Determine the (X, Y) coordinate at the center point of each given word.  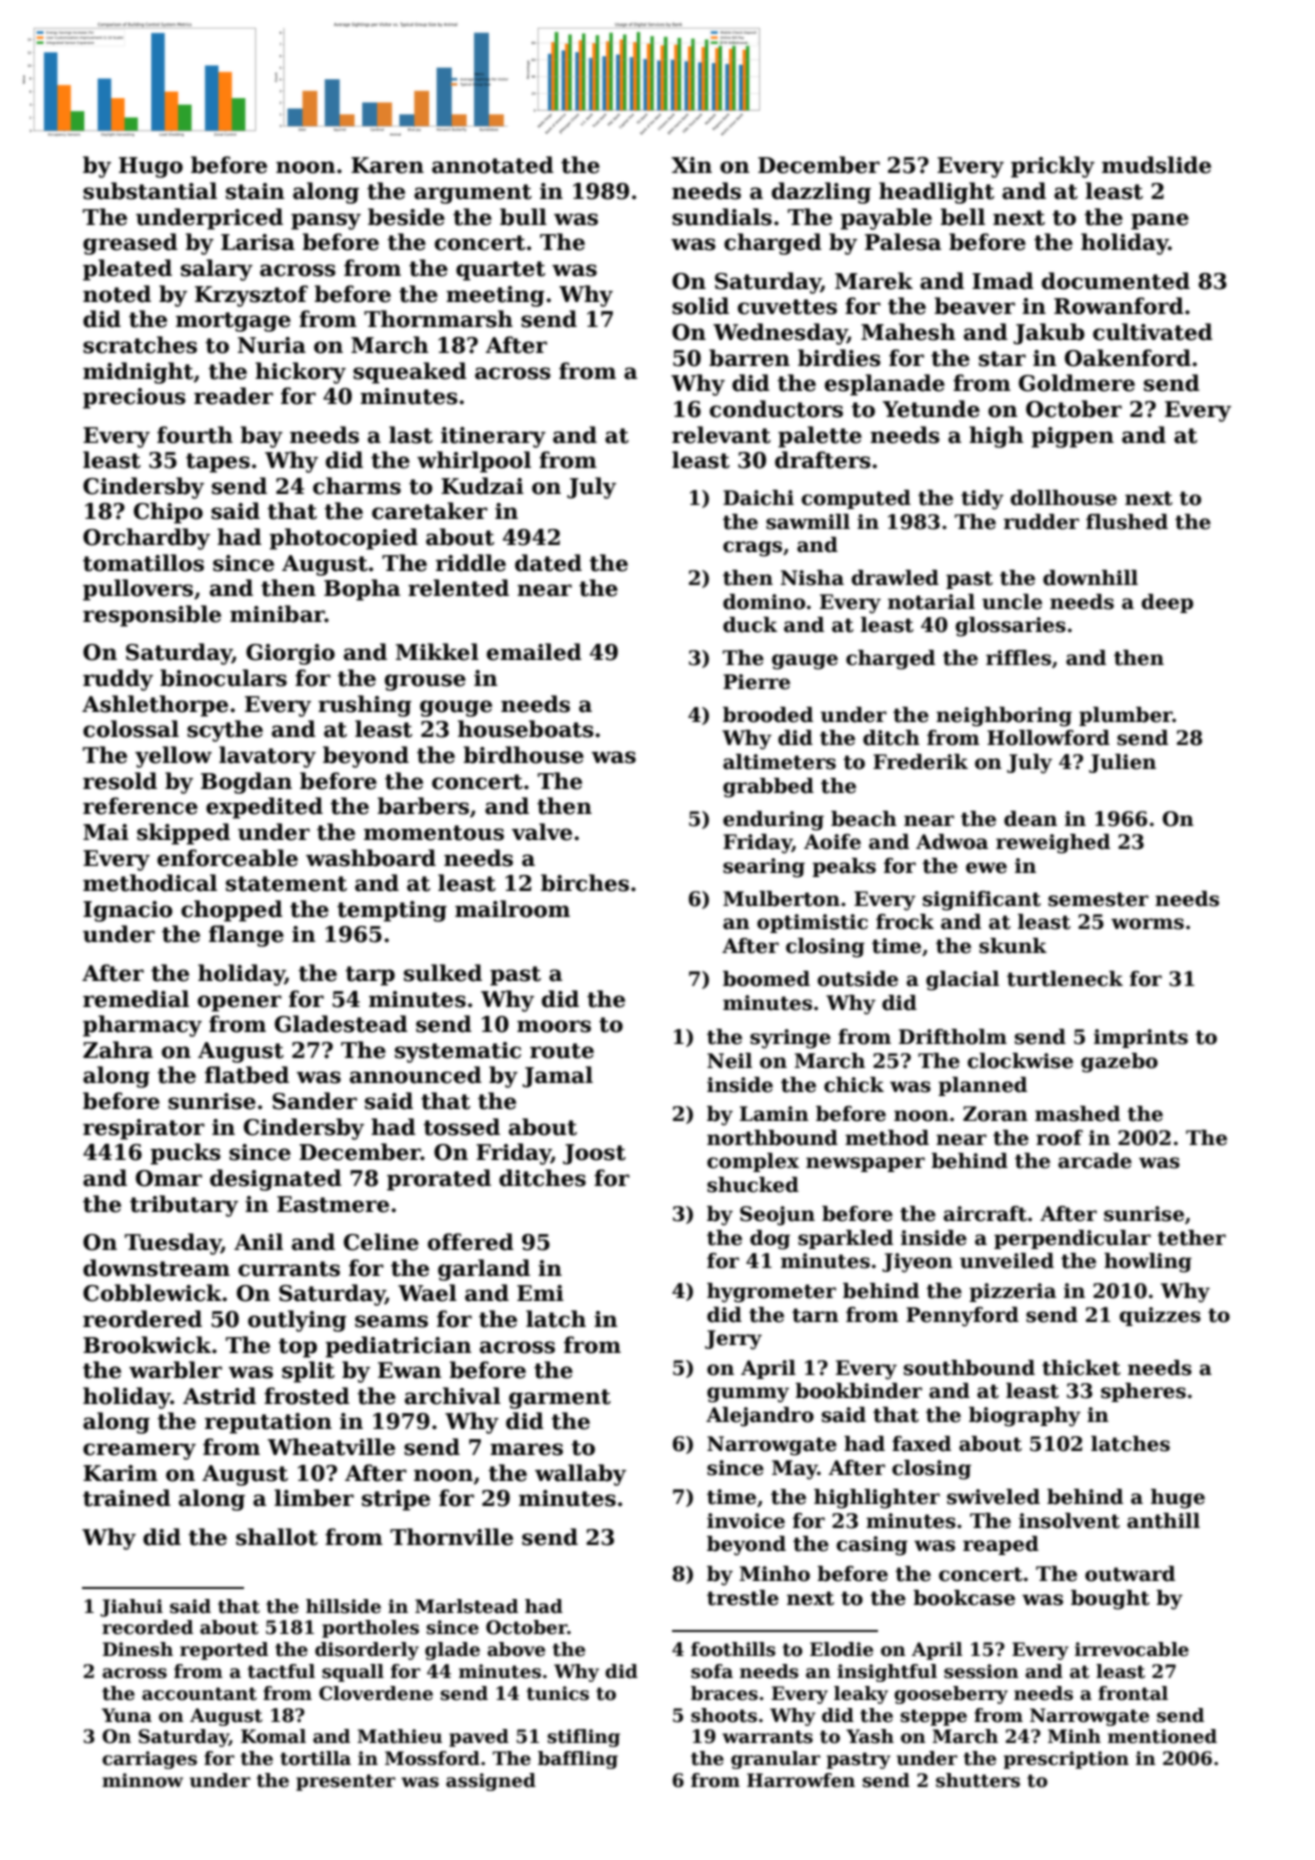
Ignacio (128, 911)
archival (453, 1396)
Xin (692, 165)
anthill (1163, 1521)
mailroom (512, 909)
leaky (861, 1695)
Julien (1122, 763)
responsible (152, 616)
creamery (139, 1451)
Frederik (920, 762)
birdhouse (523, 755)
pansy (326, 221)
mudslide (1156, 165)
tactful (281, 1671)
